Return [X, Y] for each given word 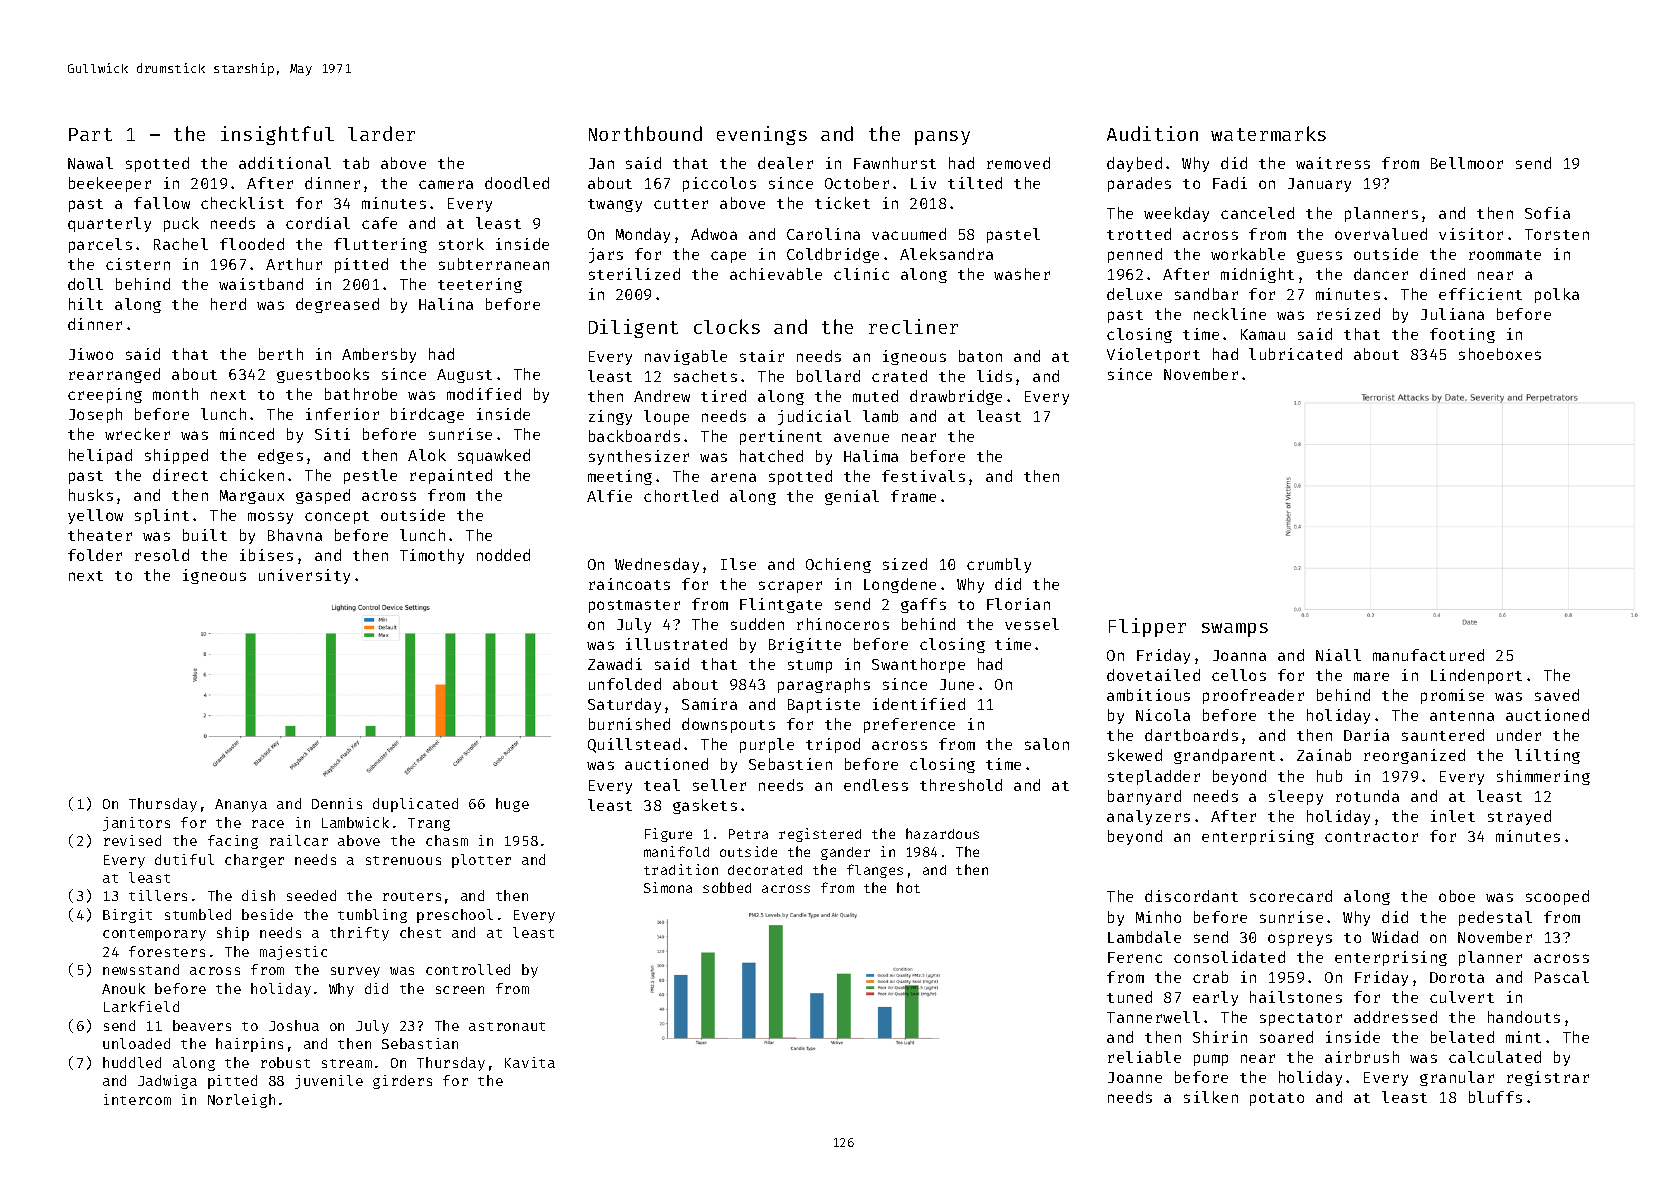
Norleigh [241, 1101]
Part [90, 134]
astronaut [507, 1026]
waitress [1333, 163]
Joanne [1135, 1077]
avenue [861, 437]
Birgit [127, 916]
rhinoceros [843, 624]
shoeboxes [1500, 354]
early [1215, 998]
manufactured [1428, 655]
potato [1277, 1099]
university [304, 576]
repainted [451, 476]
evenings [762, 135]
